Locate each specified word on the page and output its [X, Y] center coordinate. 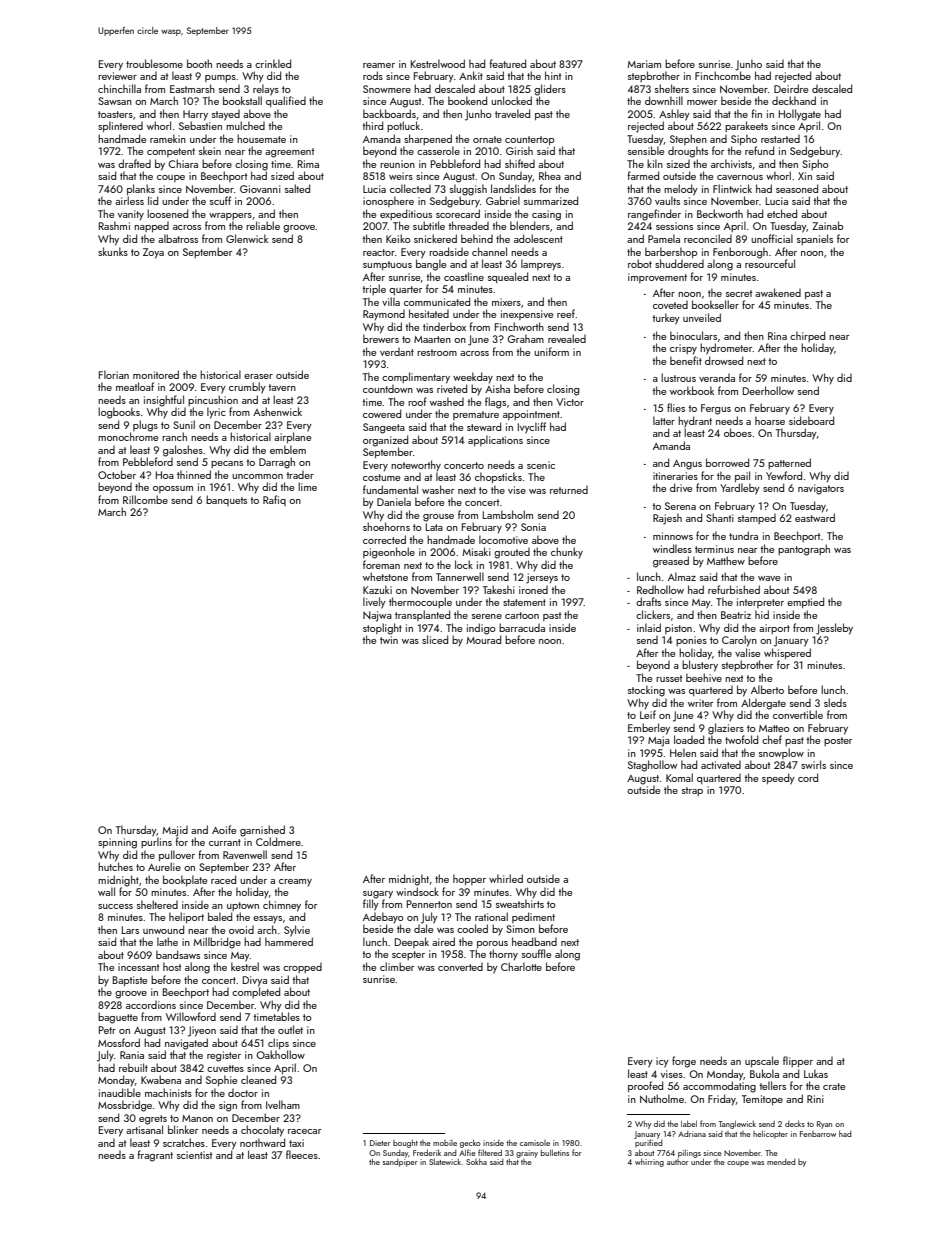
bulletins [555, 1152]
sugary [378, 895]
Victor [570, 402]
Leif [648, 714]
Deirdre [791, 88]
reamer [379, 65]
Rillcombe [145, 499]
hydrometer [726, 349]
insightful [164, 401]
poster [838, 741]
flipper [798, 1061]
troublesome [154, 63]
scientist [194, 1155]
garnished [262, 831]
